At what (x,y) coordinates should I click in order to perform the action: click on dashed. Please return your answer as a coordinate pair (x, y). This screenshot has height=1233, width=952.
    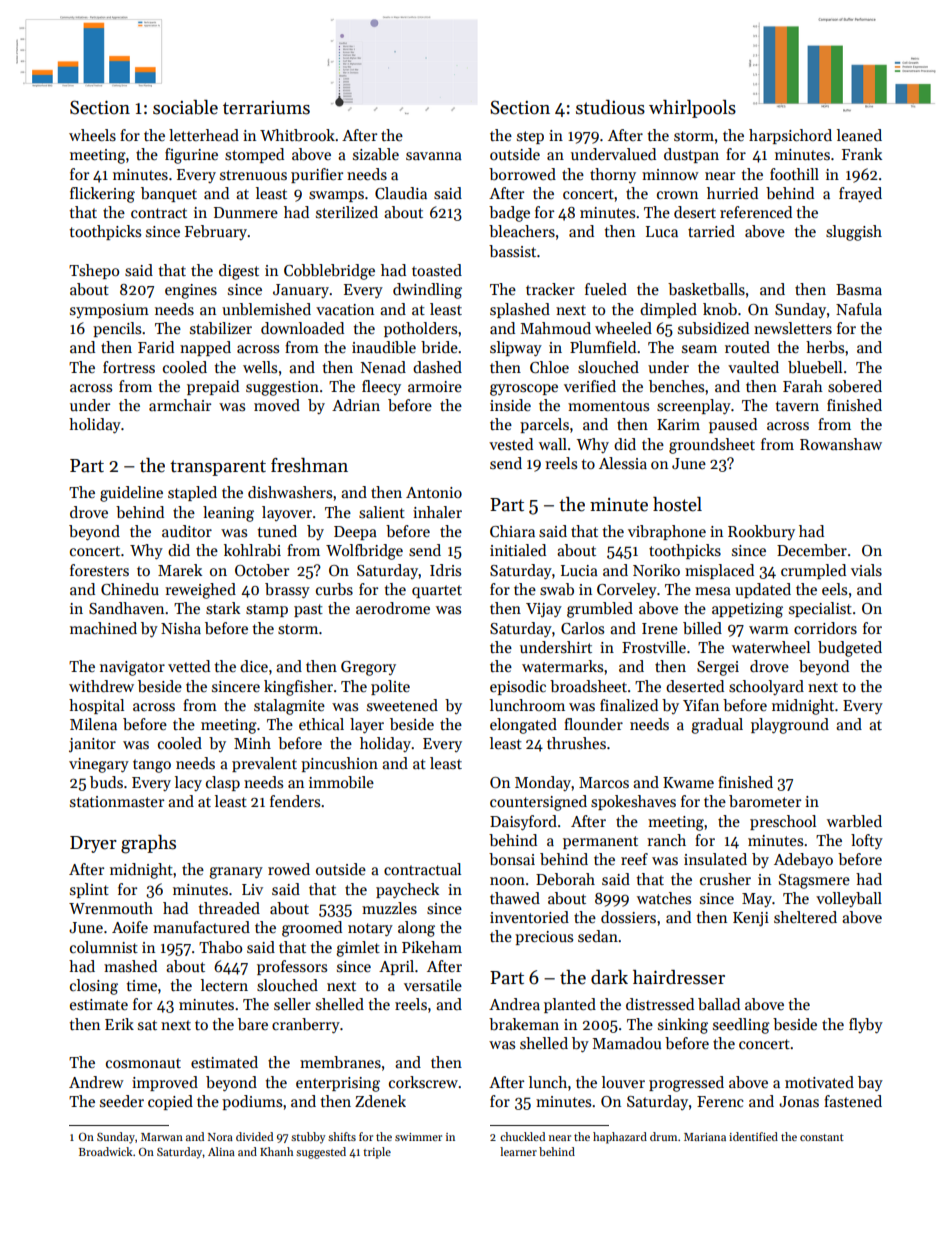
    Looking at the image, I should click on (437, 367).
